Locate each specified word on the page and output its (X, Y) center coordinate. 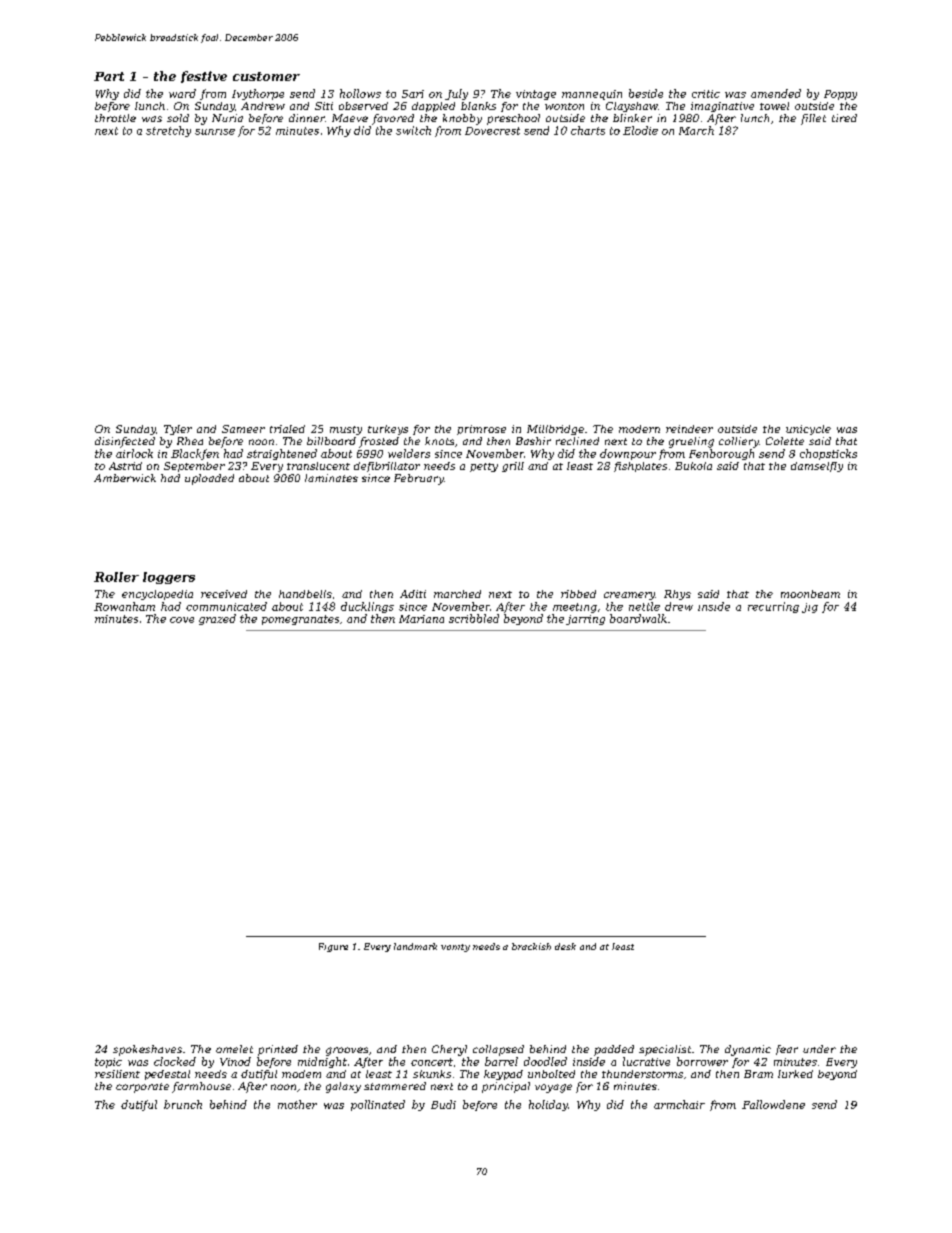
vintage (536, 95)
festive (204, 77)
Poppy (840, 95)
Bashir (533, 441)
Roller (116, 577)
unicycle (808, 430)
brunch (183, 1104)
